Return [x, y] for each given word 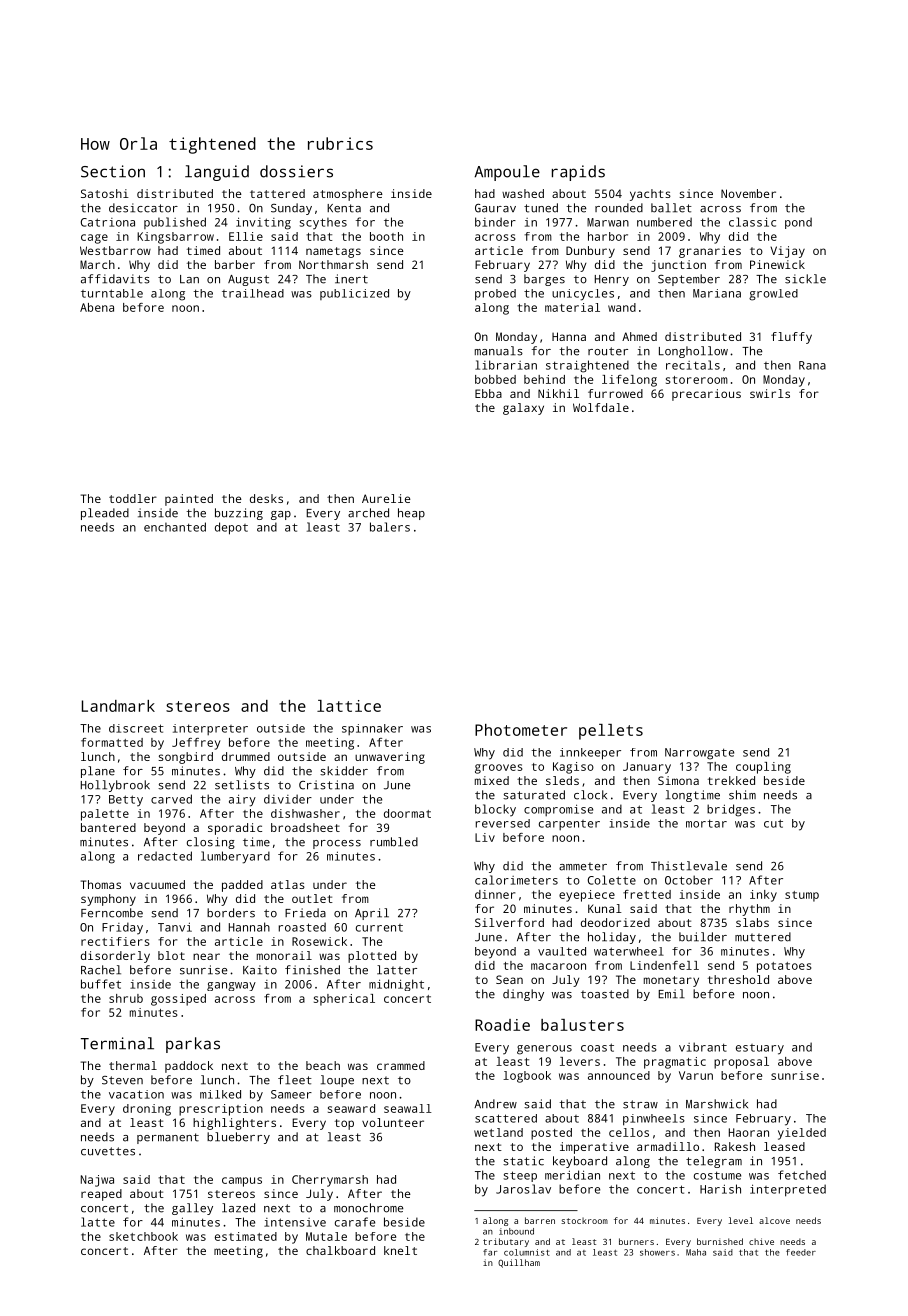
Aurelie [386, 498]
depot [231, 528]
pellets [611, 732]
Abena [97, 307]
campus [242, 1182]
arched [368, 513]
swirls [770, 393]
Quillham [519, 1263]
